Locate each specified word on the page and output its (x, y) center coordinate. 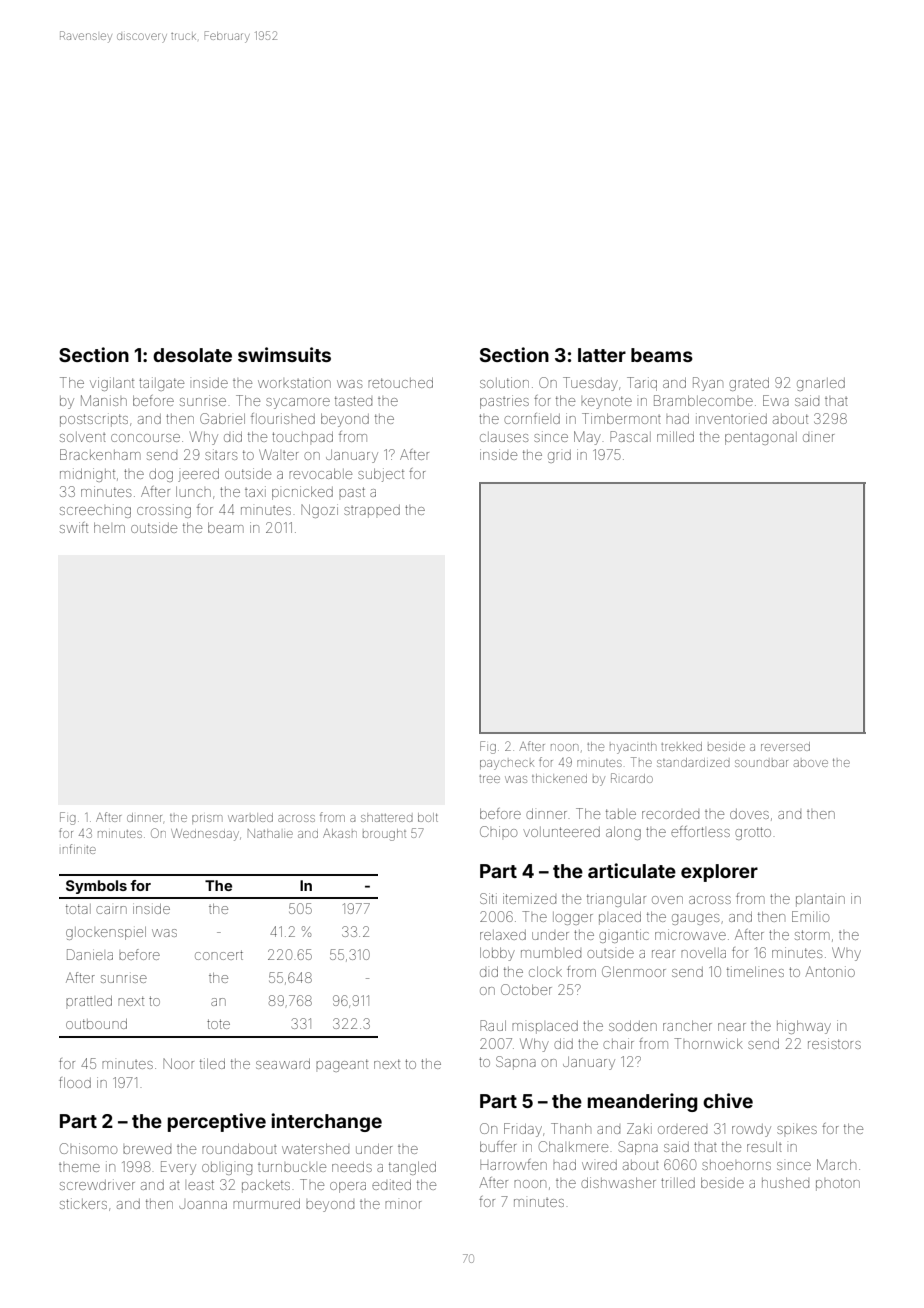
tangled (412, 1168)
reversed (785, 746)
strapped (372, 511)
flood (75, 1082)
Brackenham (100, 454)
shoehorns (736, 1165)
